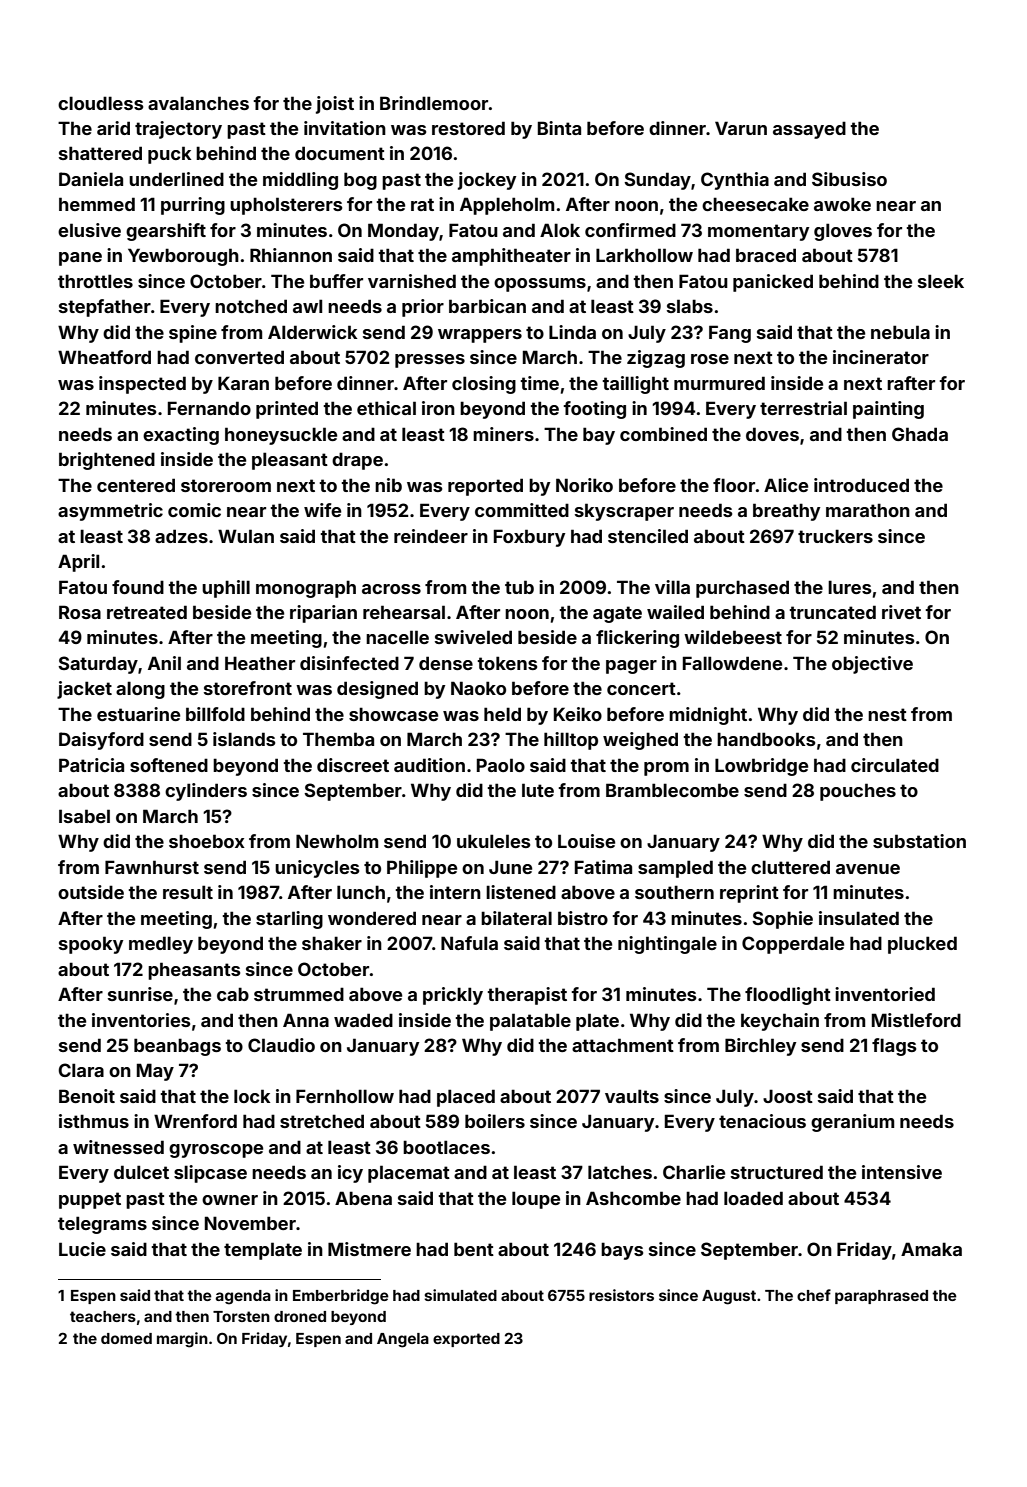  Describe the element at coordinates (766, 255) in the screenshot. I see `braced` at that location.
